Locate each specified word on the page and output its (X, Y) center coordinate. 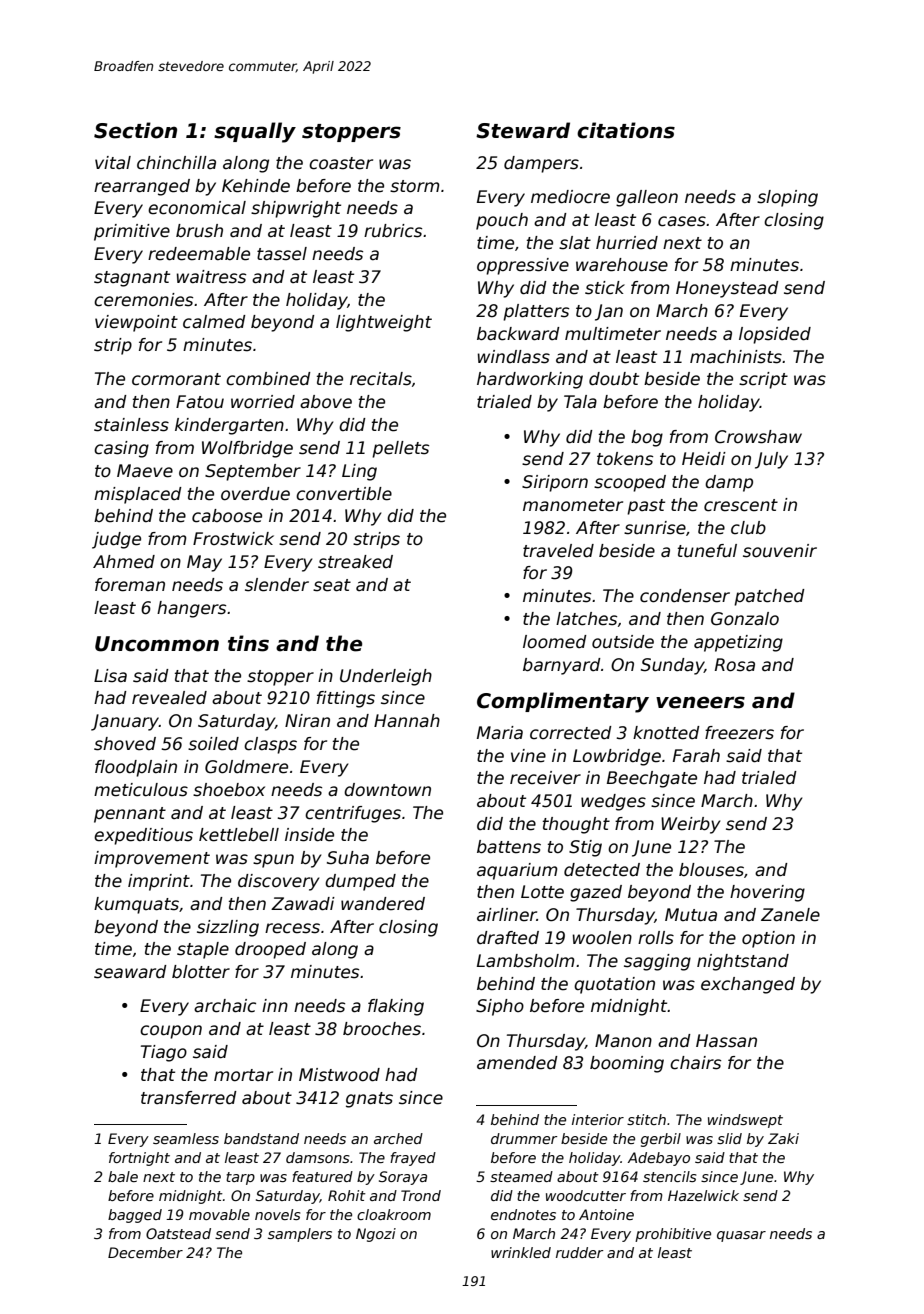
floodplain (136, 768)
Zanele (790, 915)
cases (682, 221)
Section (135, 130)
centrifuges (353, 814)
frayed (413, 1159)
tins (248, 643)
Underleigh (386, 677)
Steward (523, 130)
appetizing (738, 643)
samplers (300, 1235)
